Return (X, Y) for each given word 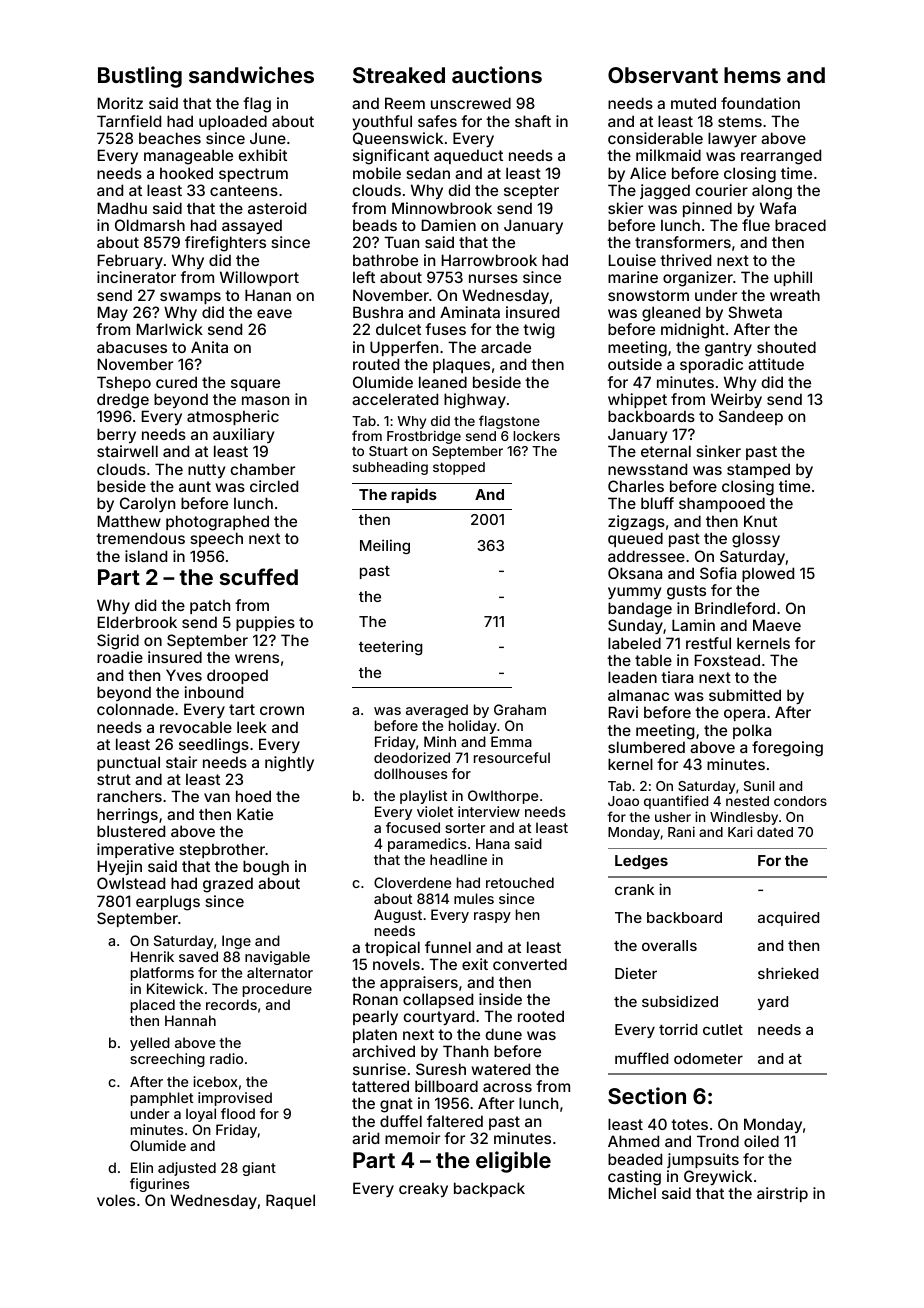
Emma (511, 741)
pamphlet (162, 1099)
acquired (788, 918)
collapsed (438, 1000)
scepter (531, 192)
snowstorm (648, 295)
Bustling (140, 77)
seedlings (214, 746)
